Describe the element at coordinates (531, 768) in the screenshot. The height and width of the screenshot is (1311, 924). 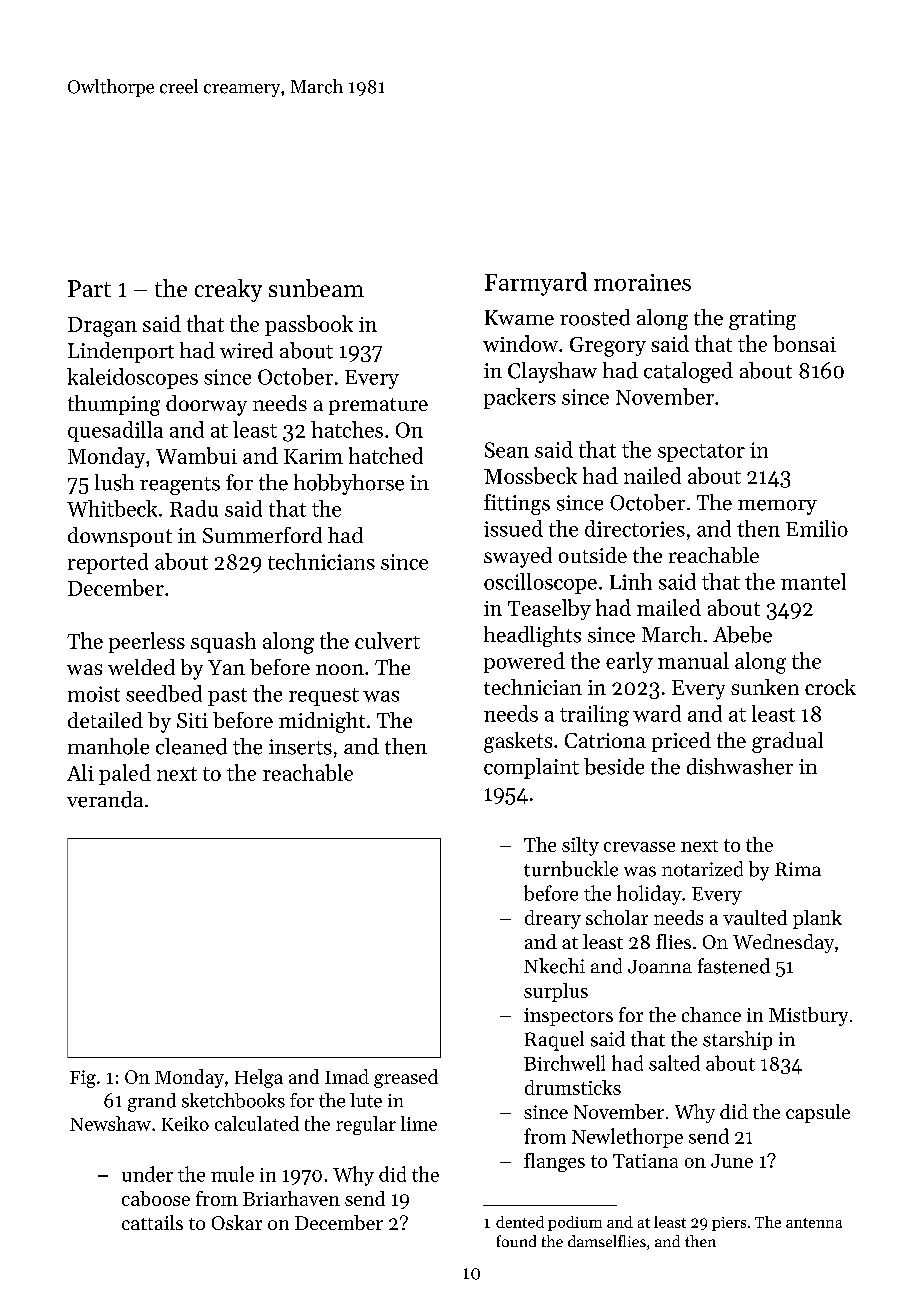
I see `complaint` at that location.
